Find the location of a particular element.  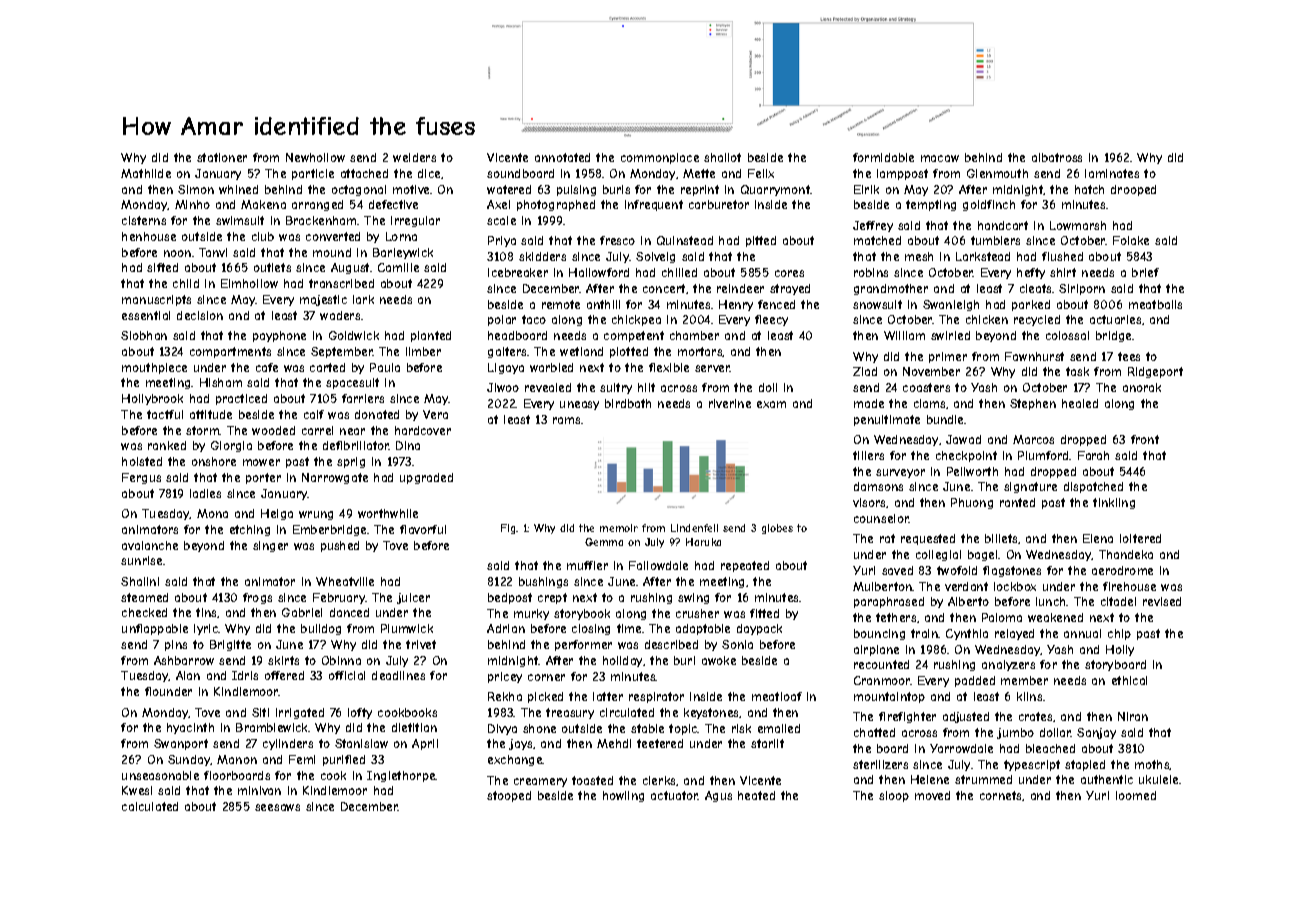

lunch is located at coordinates (1051, 601).
